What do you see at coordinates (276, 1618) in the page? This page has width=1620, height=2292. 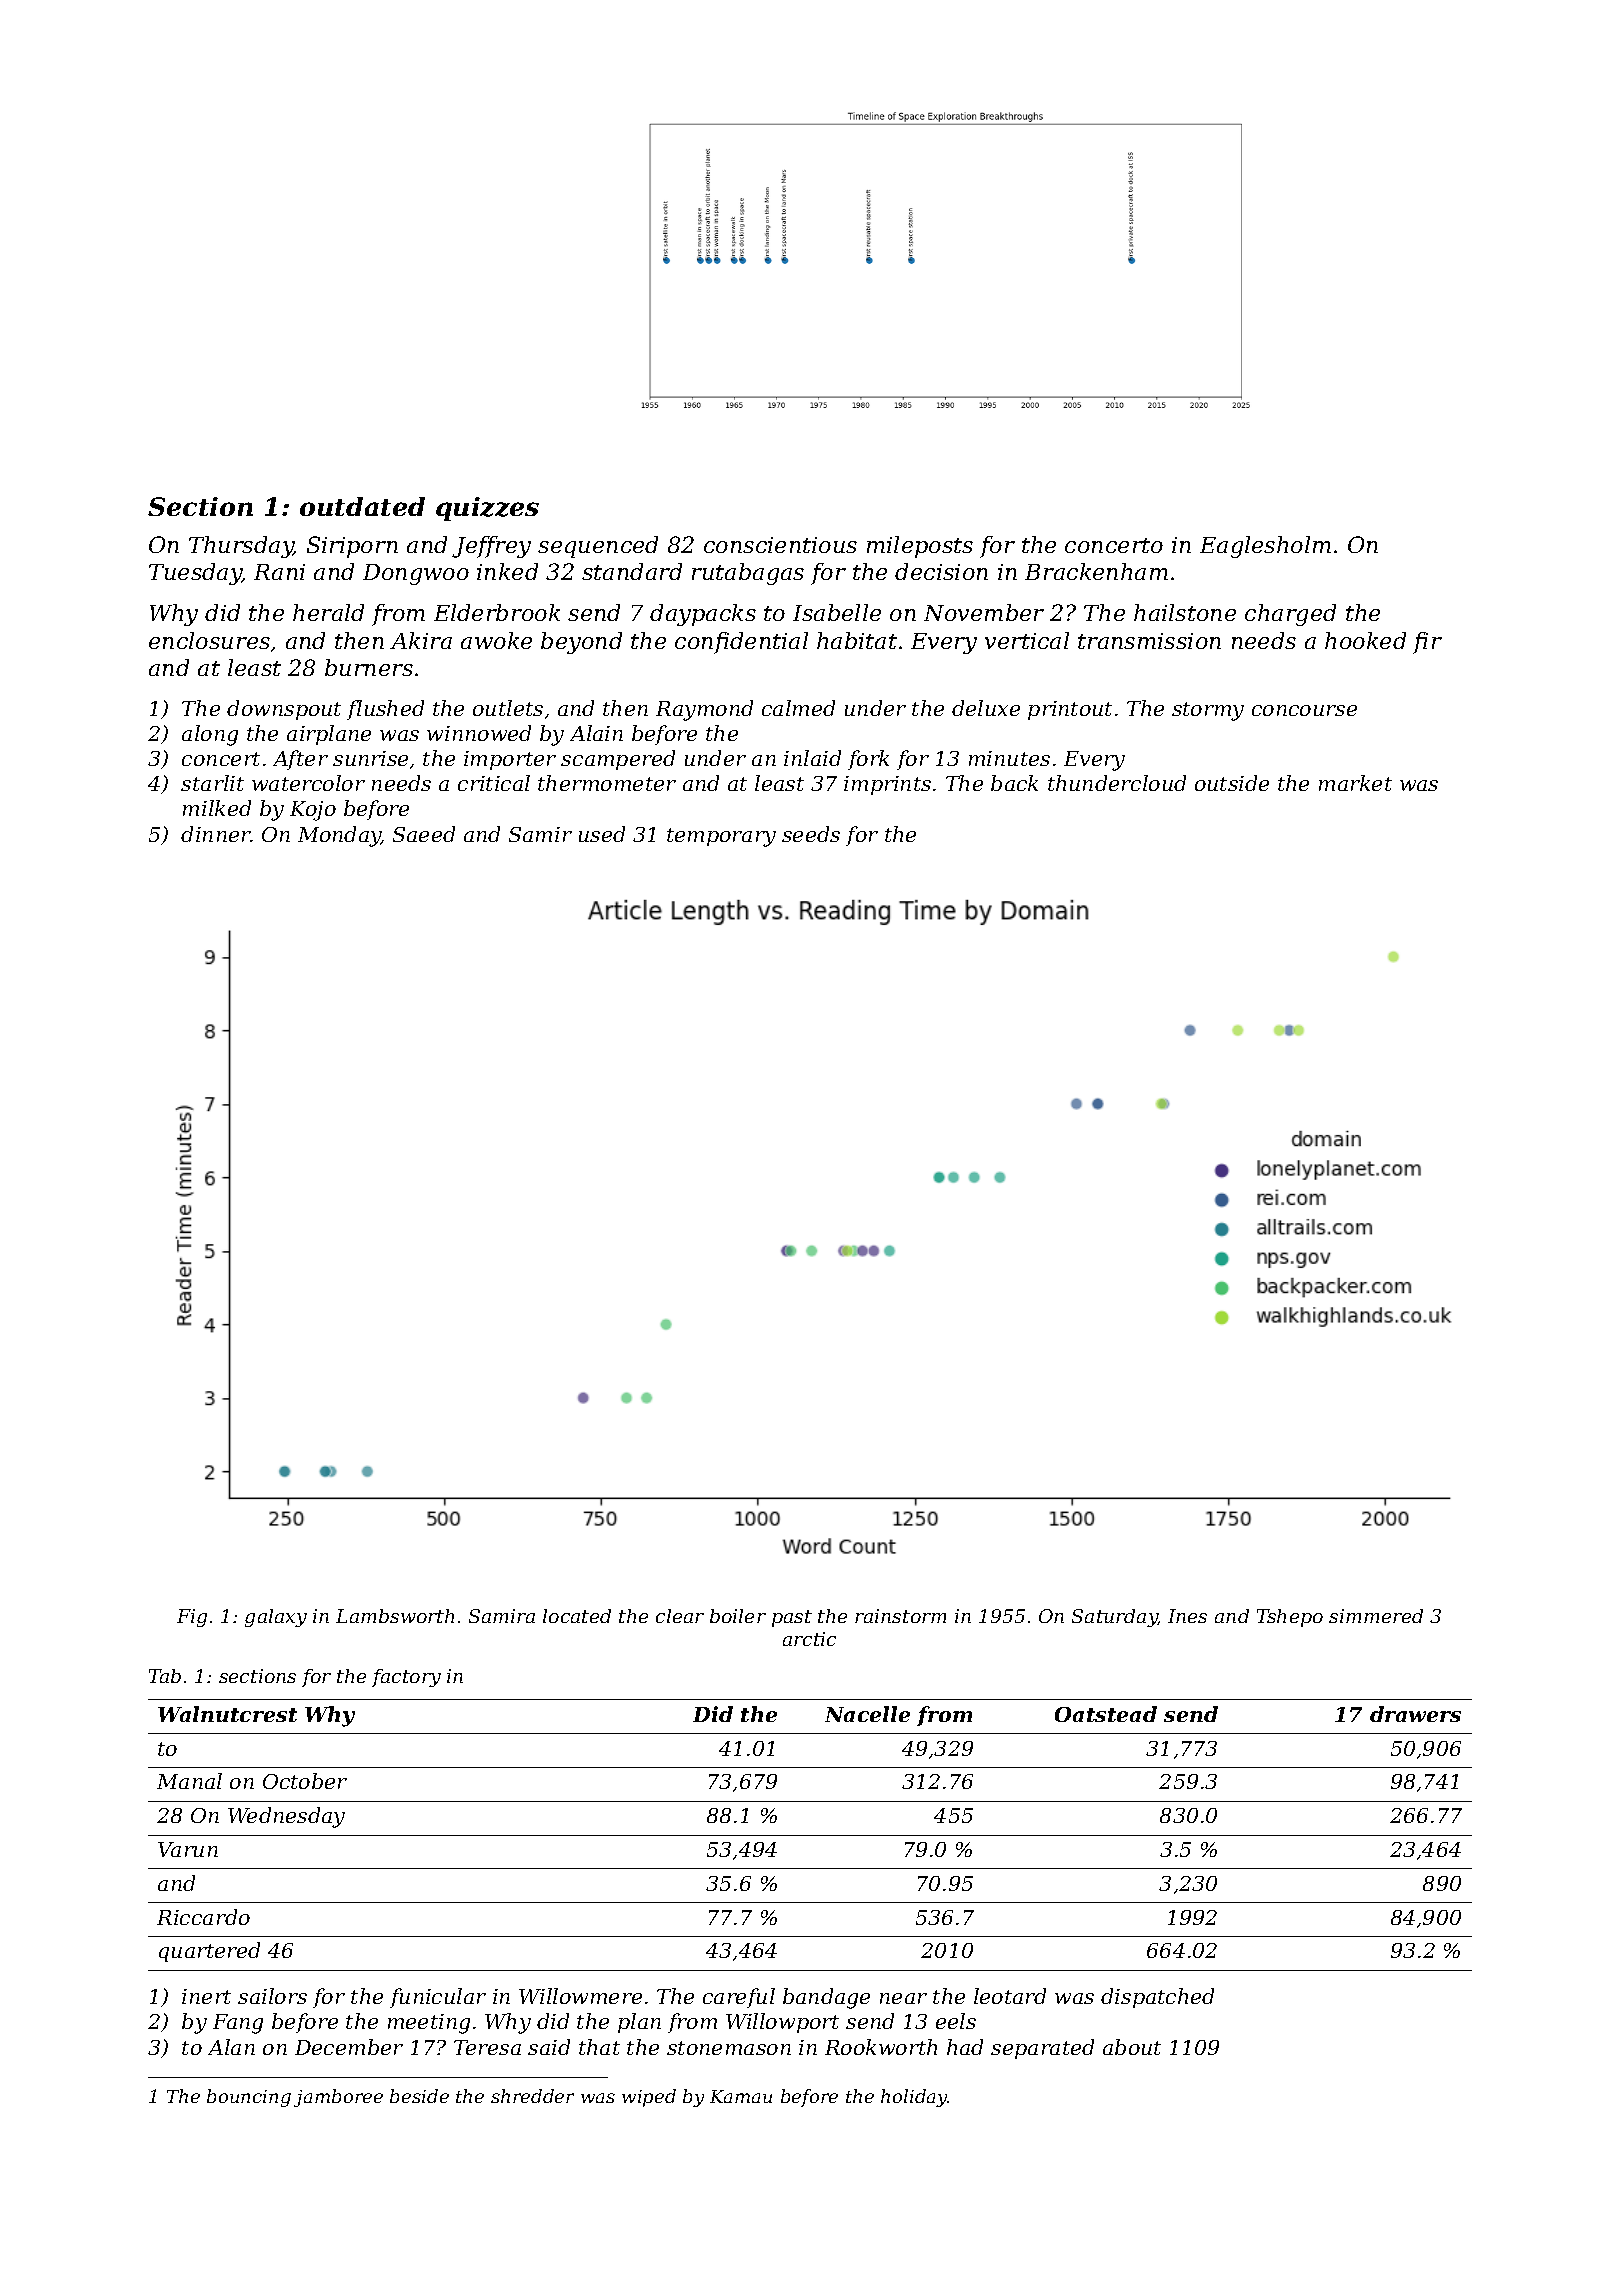 I see `galaxy` at bounding box center [276, 1618].
